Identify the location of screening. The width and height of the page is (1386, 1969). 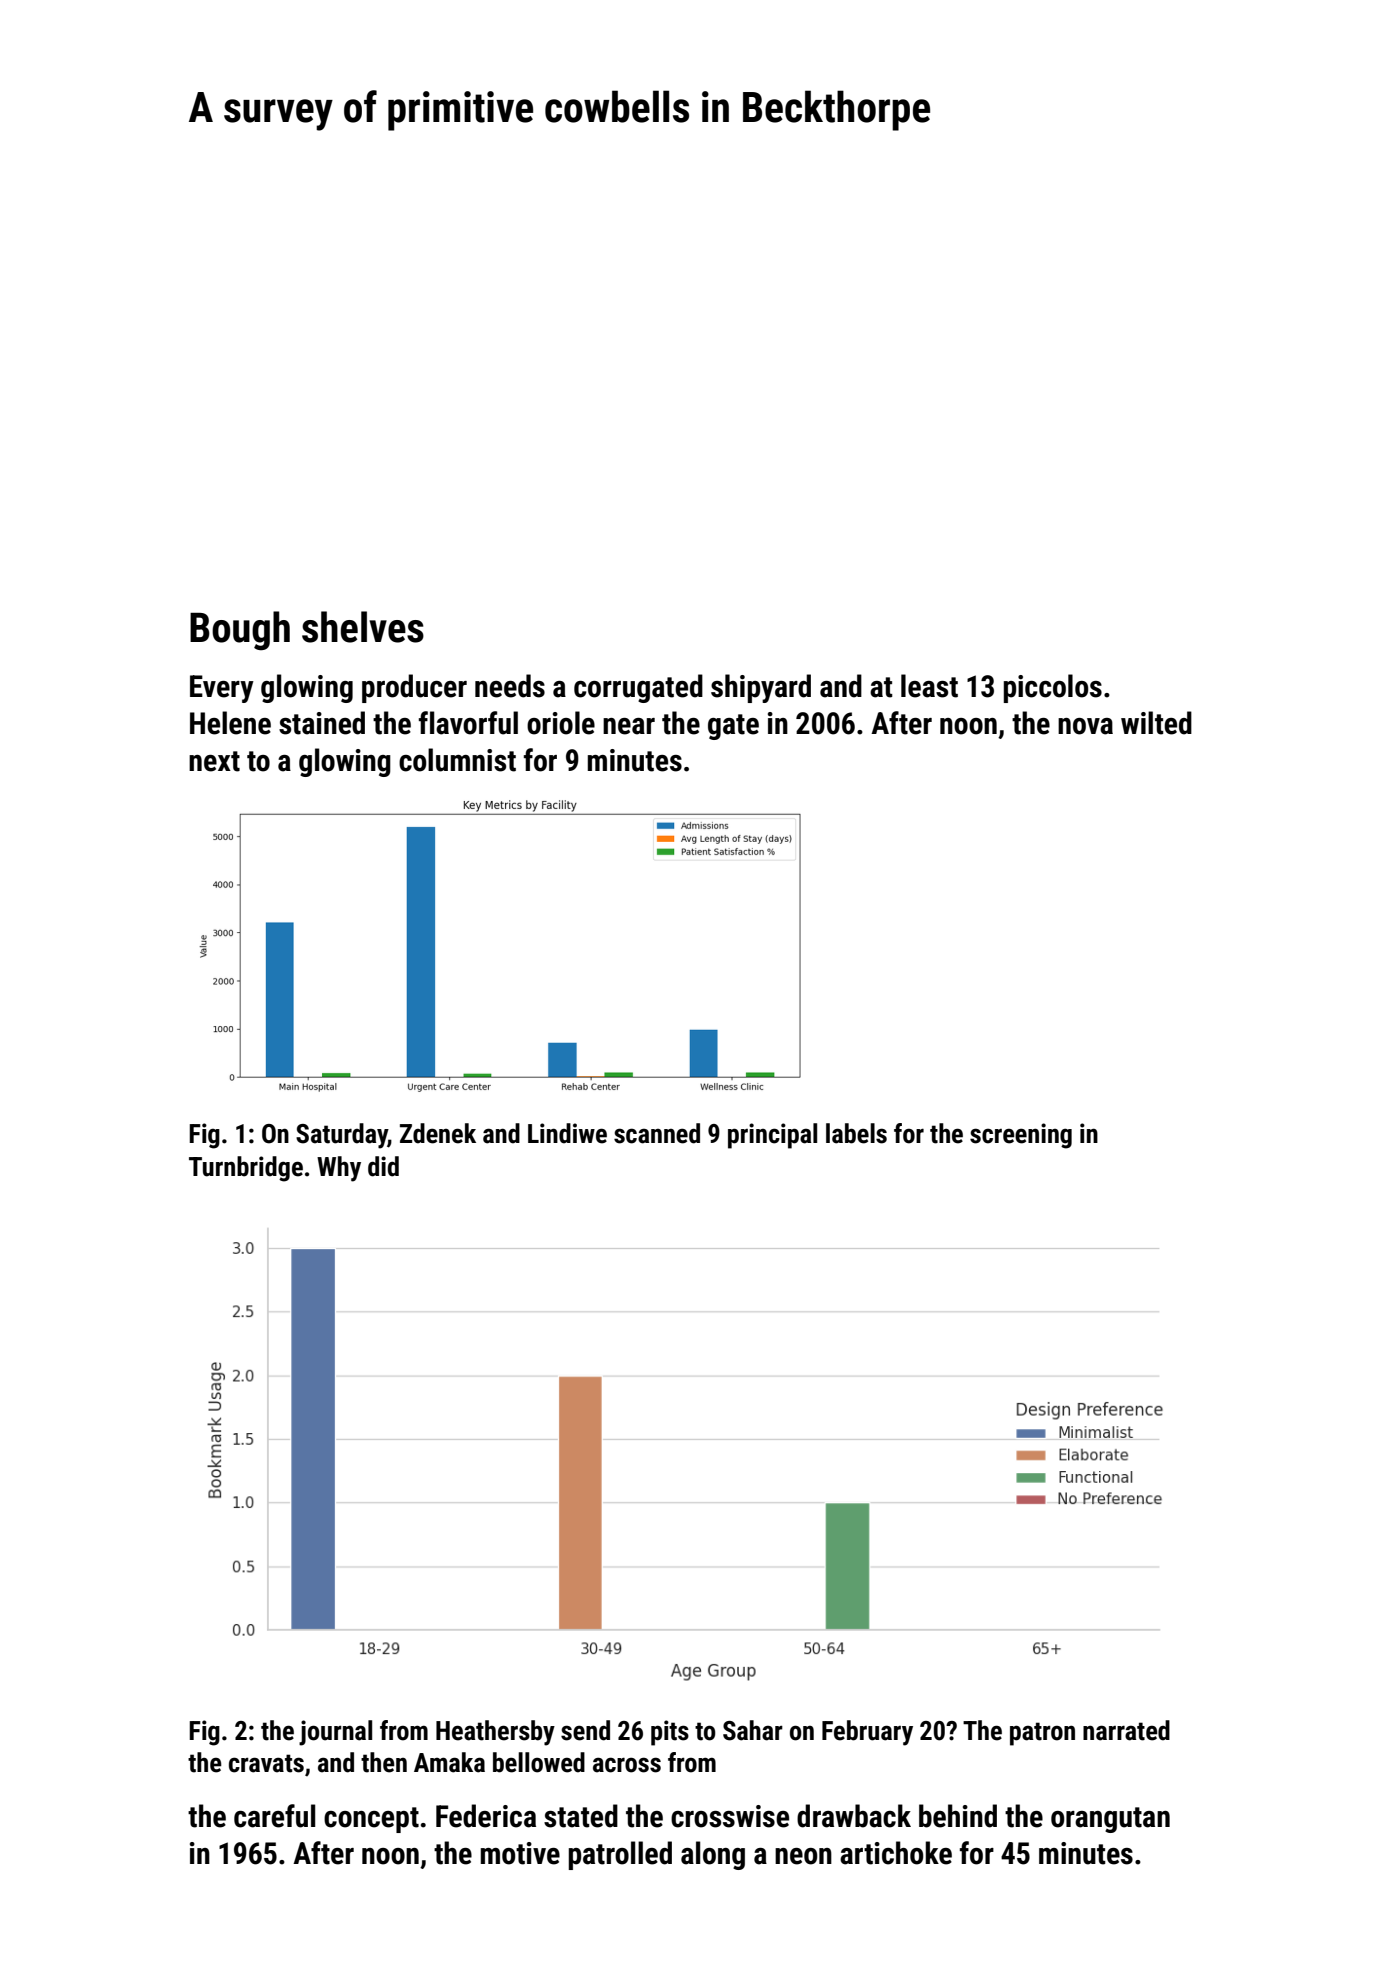
(1021, 1136).
